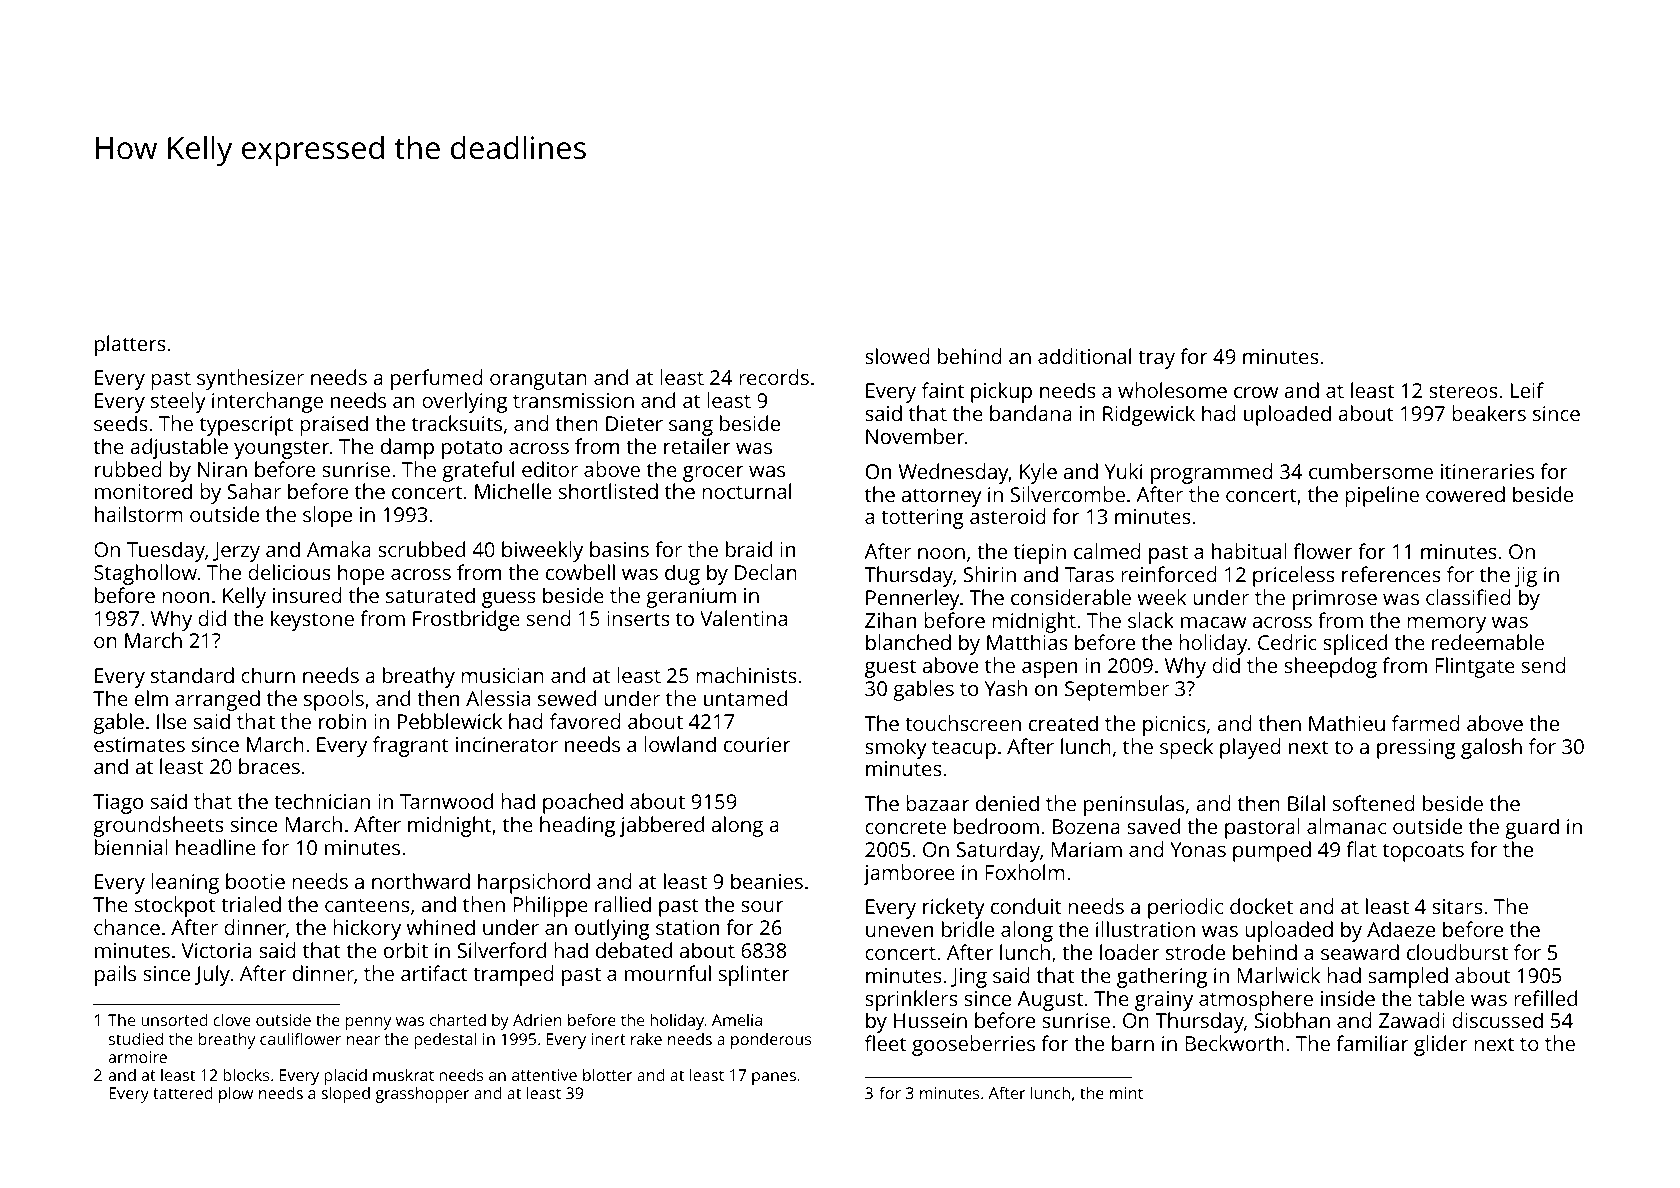  Describe the element at coordinates (422, 1095) in the screenshot. I see `grasshopper` at that location.
